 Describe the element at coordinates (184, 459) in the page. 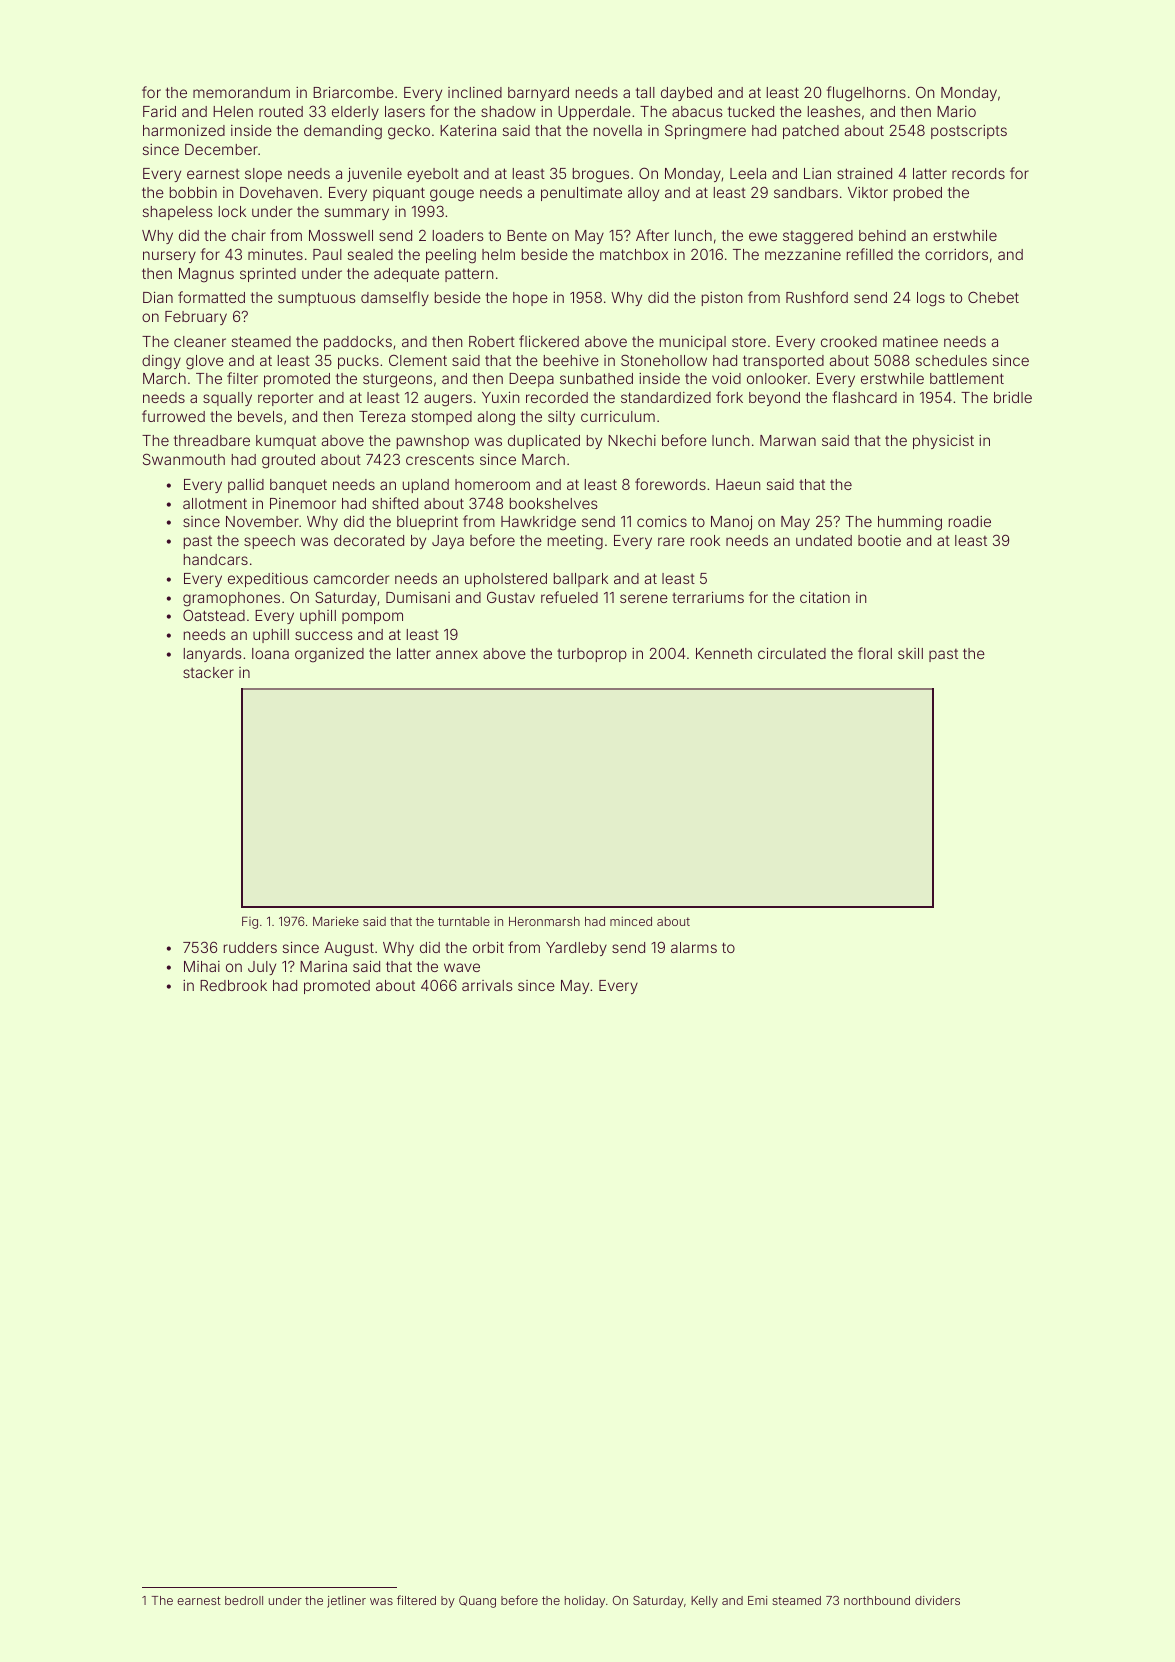

I see `Swanmouth` at that location.
